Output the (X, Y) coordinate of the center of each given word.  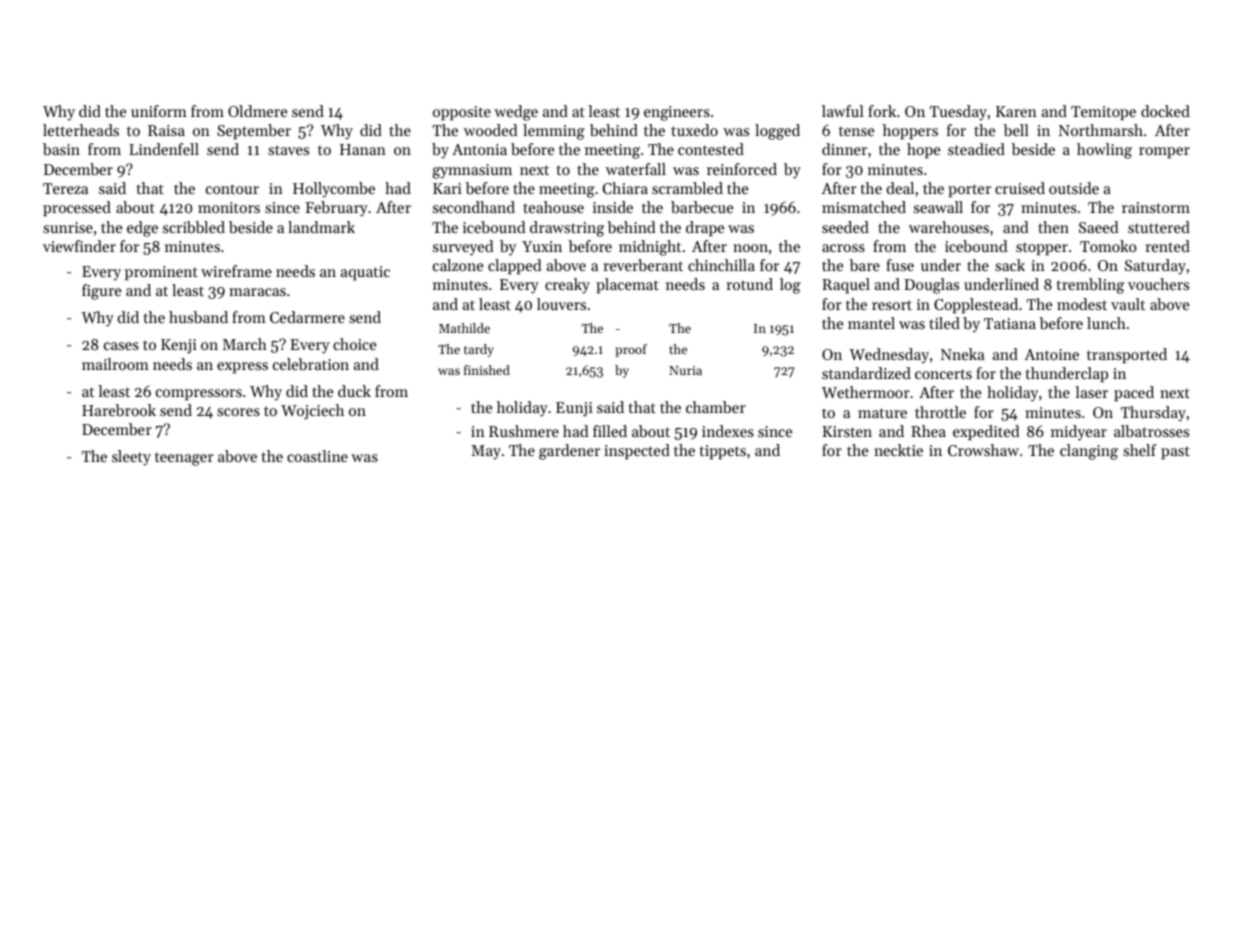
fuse (900, 265)
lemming (554, 132)
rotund (750, 284)
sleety (131, 458)
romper (1164, 152)
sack (1010, 265)
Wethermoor (866, 392)
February (336, 209)
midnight (650, 248)
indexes (728, 431)
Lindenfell (164, 149)
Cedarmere (307, 317)
